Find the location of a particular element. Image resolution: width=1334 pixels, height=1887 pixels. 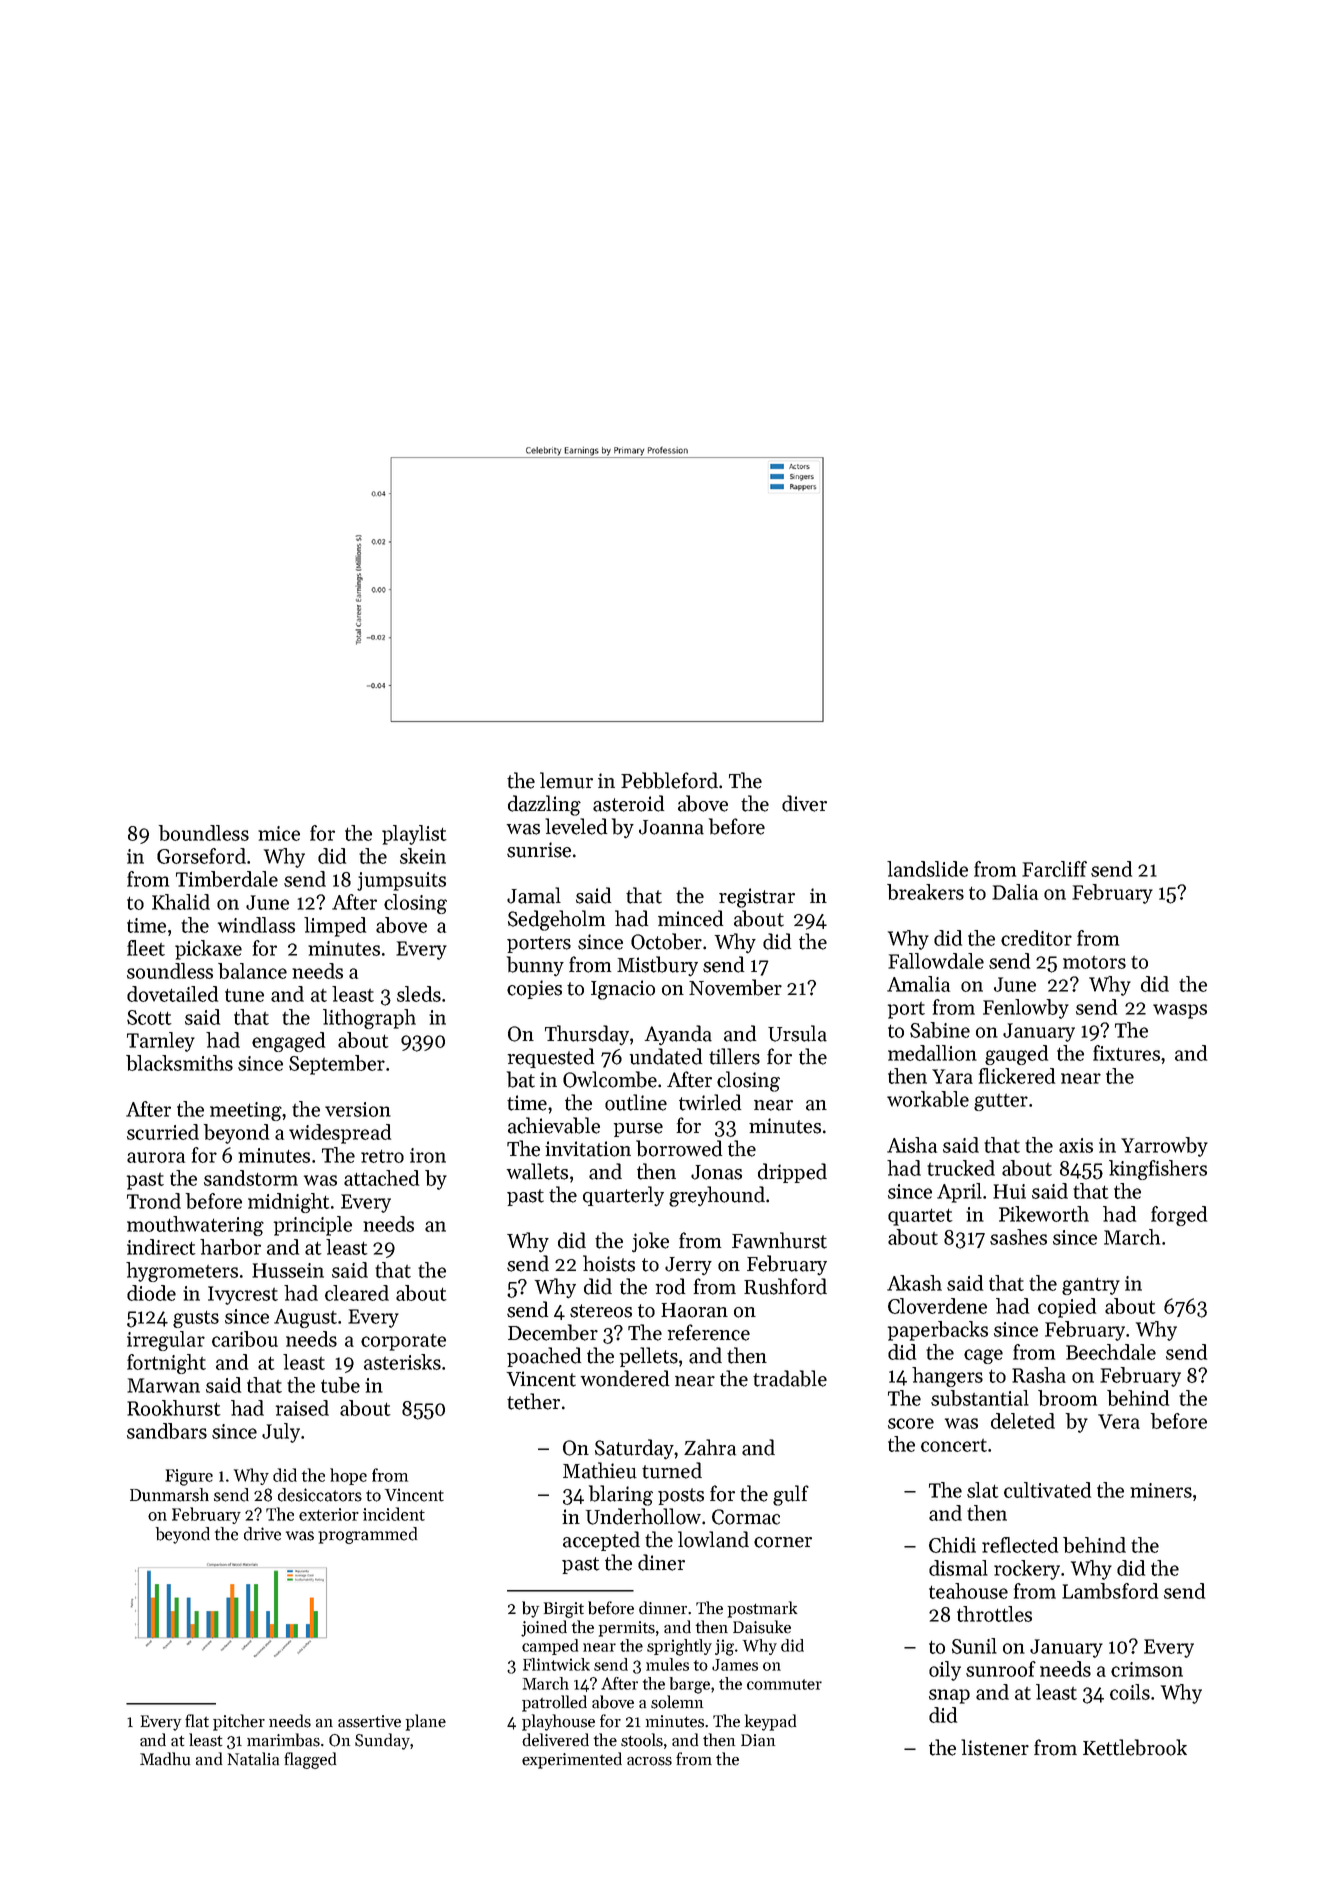

principle is located at coordinates (313, 1226).
